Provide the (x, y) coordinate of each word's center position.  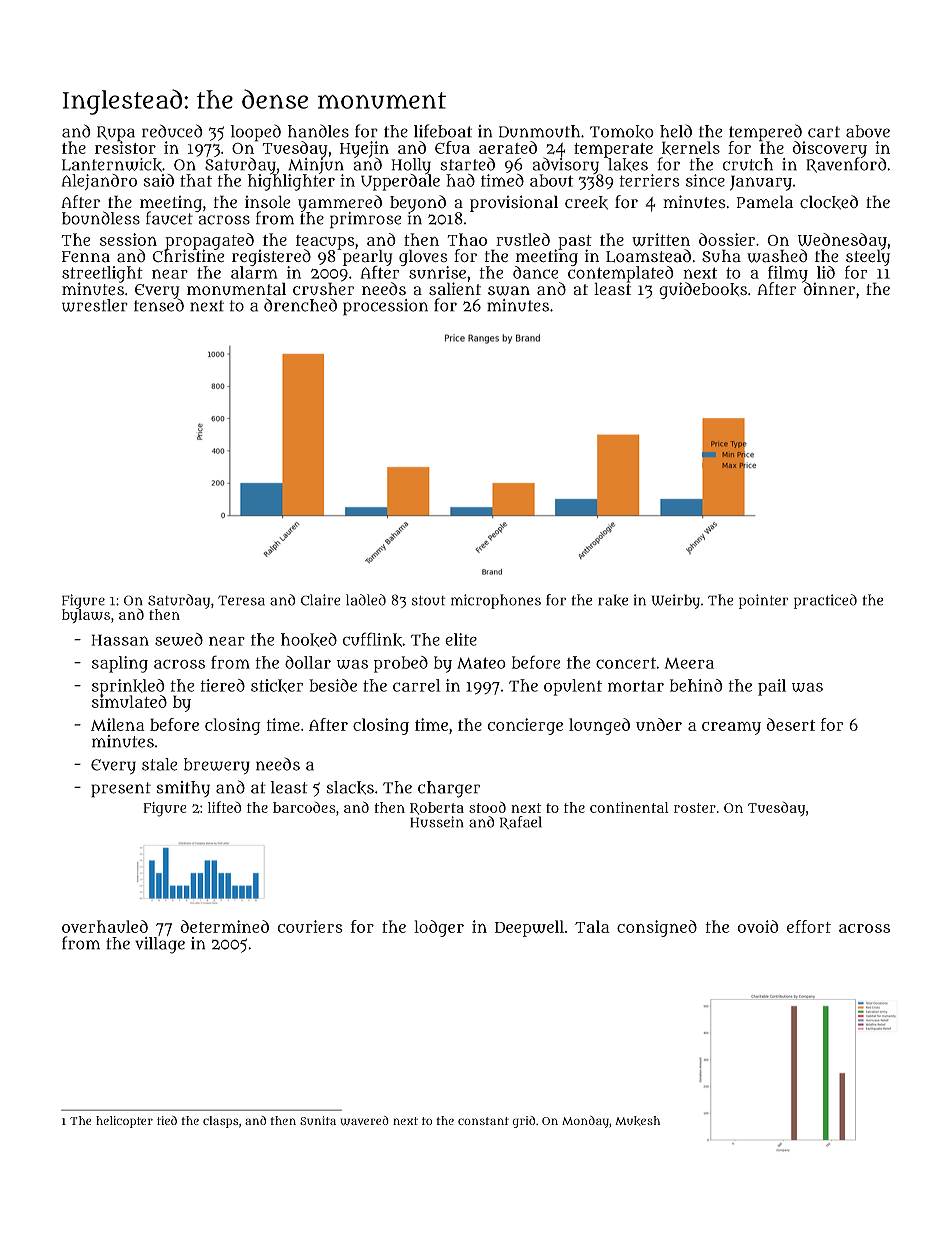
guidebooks (703, 290)
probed (401, 664)
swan (509, 291)
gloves (423, 257)
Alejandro (99, 182)
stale (160, 764)
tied (167, 1120)
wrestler (95, 305)
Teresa (241, 600)
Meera (689, 663)
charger (449, 789)
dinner (829, 289)
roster (695, 808)
